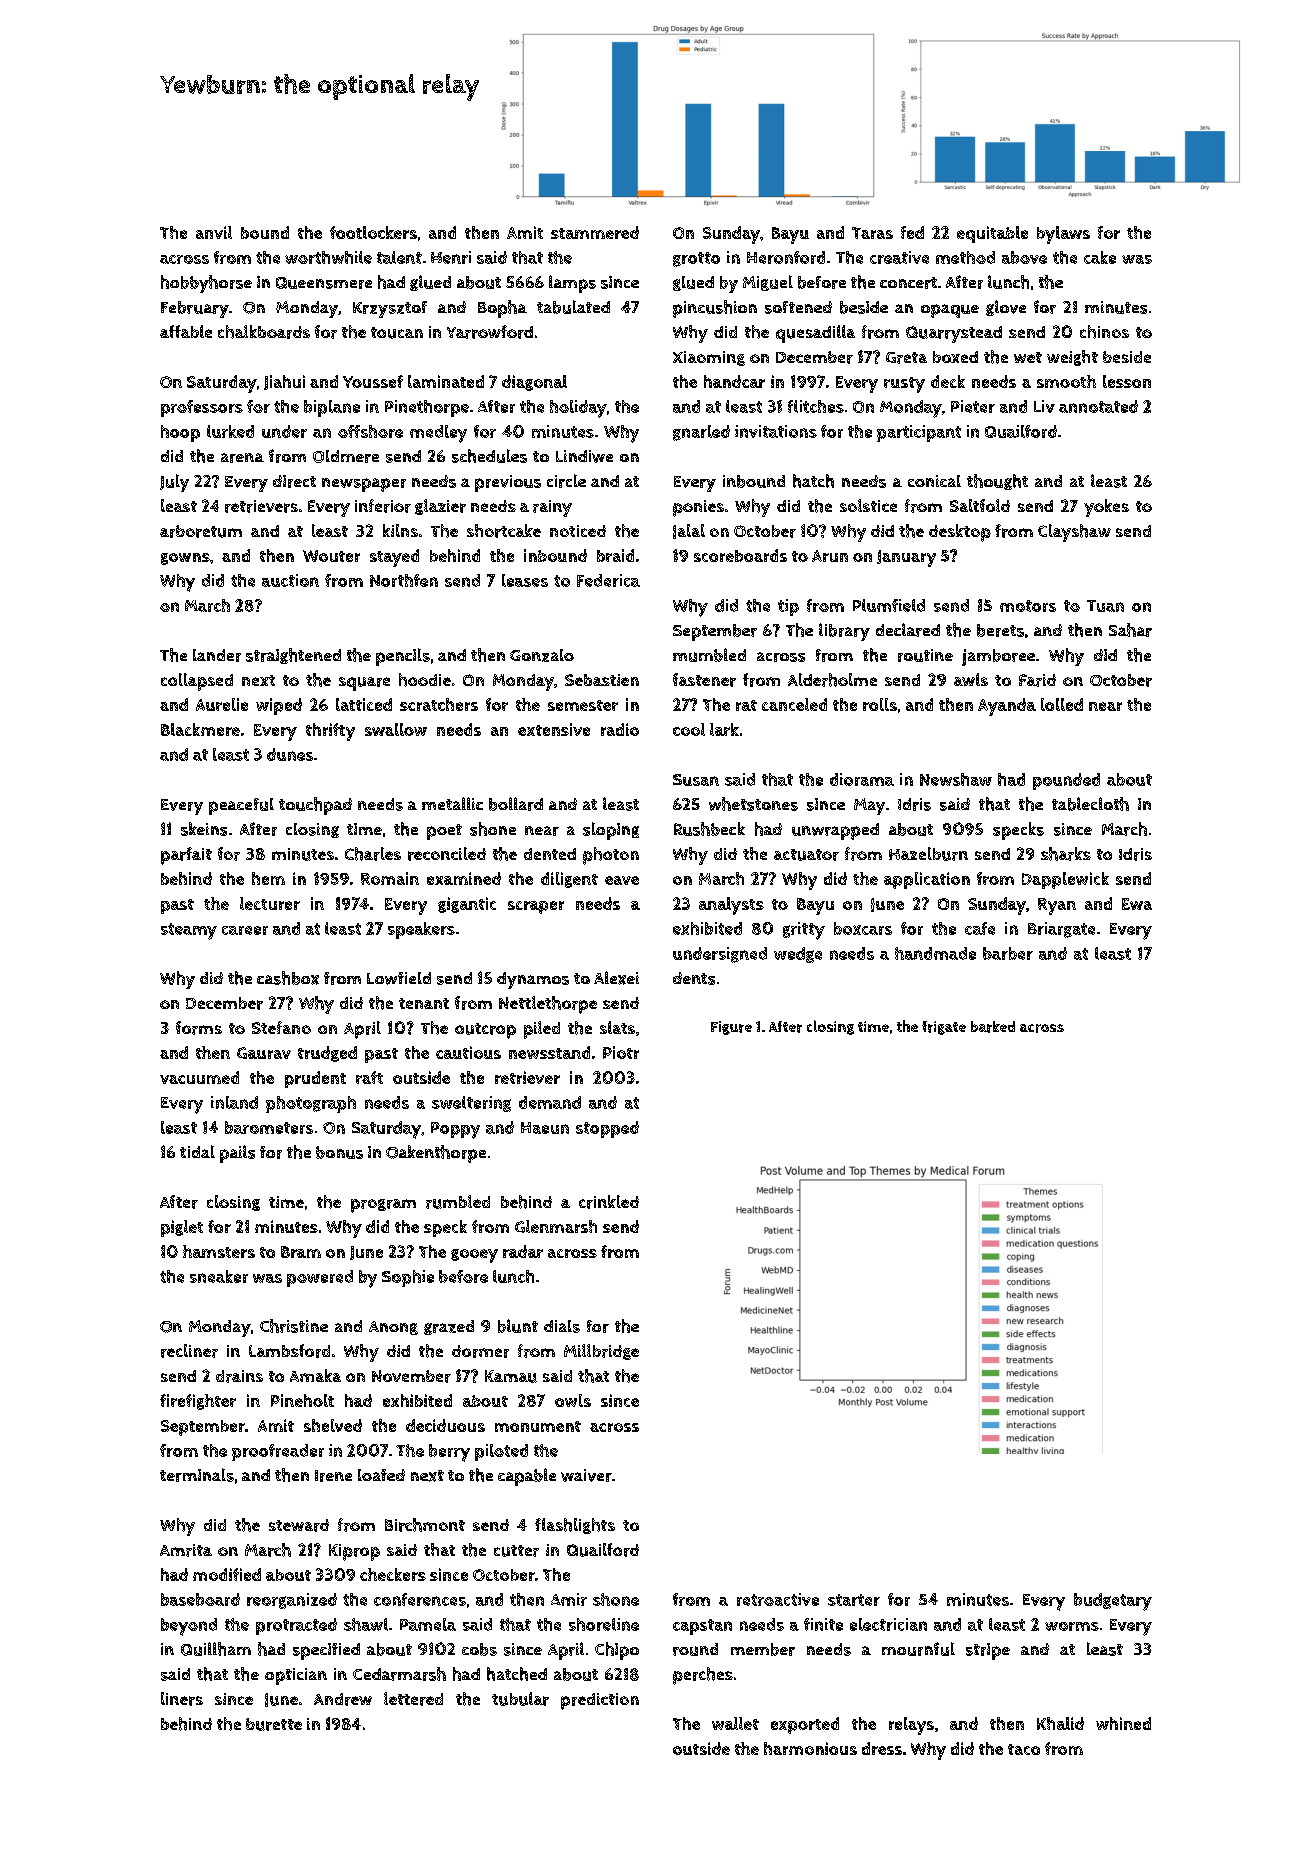 The width and height of the screenshot is (1312, 1855). Describe the element at coordinates (607, 1129) in the screenshot. I see `stopped` at that location.
